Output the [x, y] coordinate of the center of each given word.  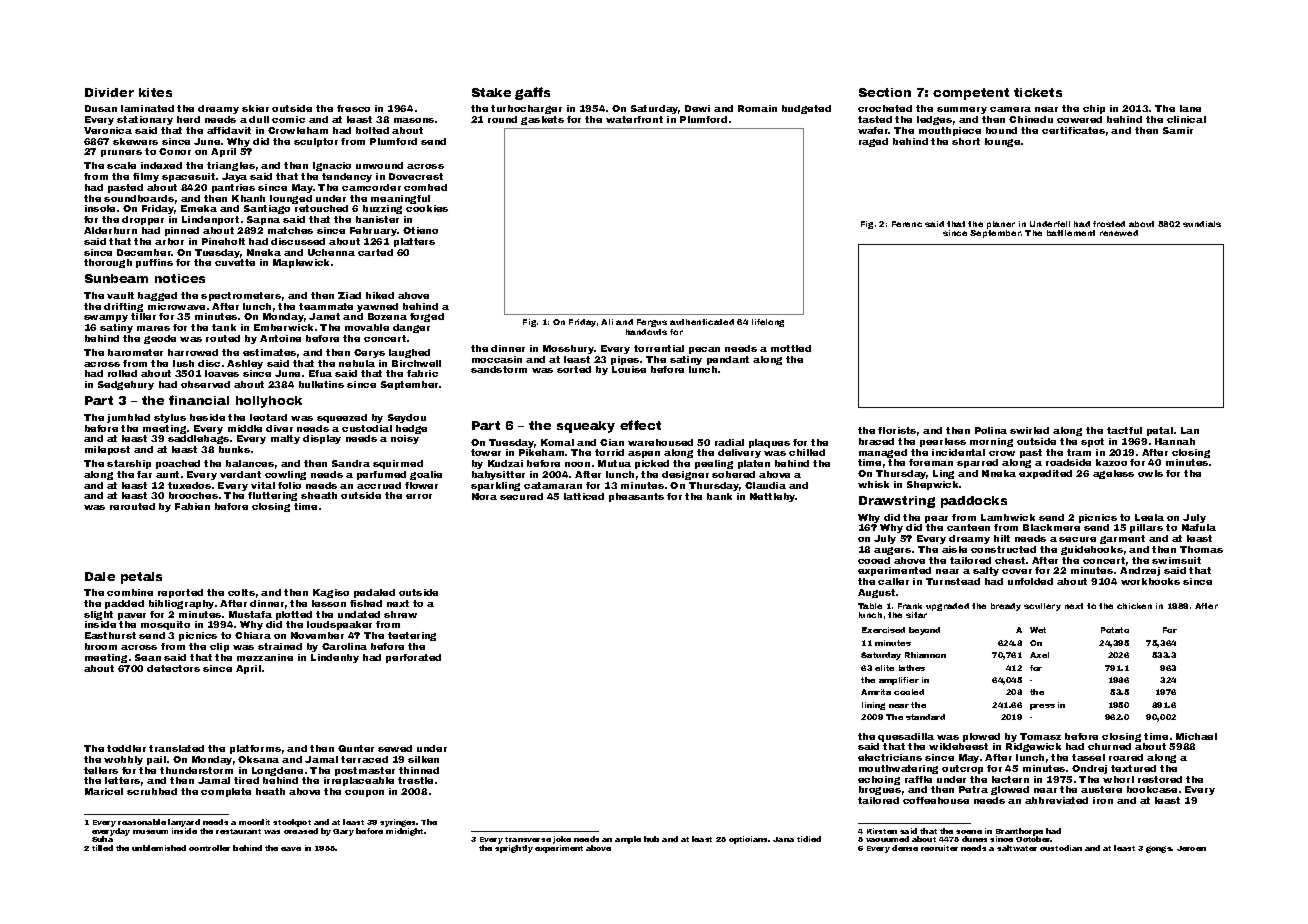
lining [873, 706]
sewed [395, 748]
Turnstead [953, 581]
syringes [398, 823]
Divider [109, 92]
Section [885, 92]
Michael [1196, 736]
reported [180, 593]
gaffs [532, 93]
